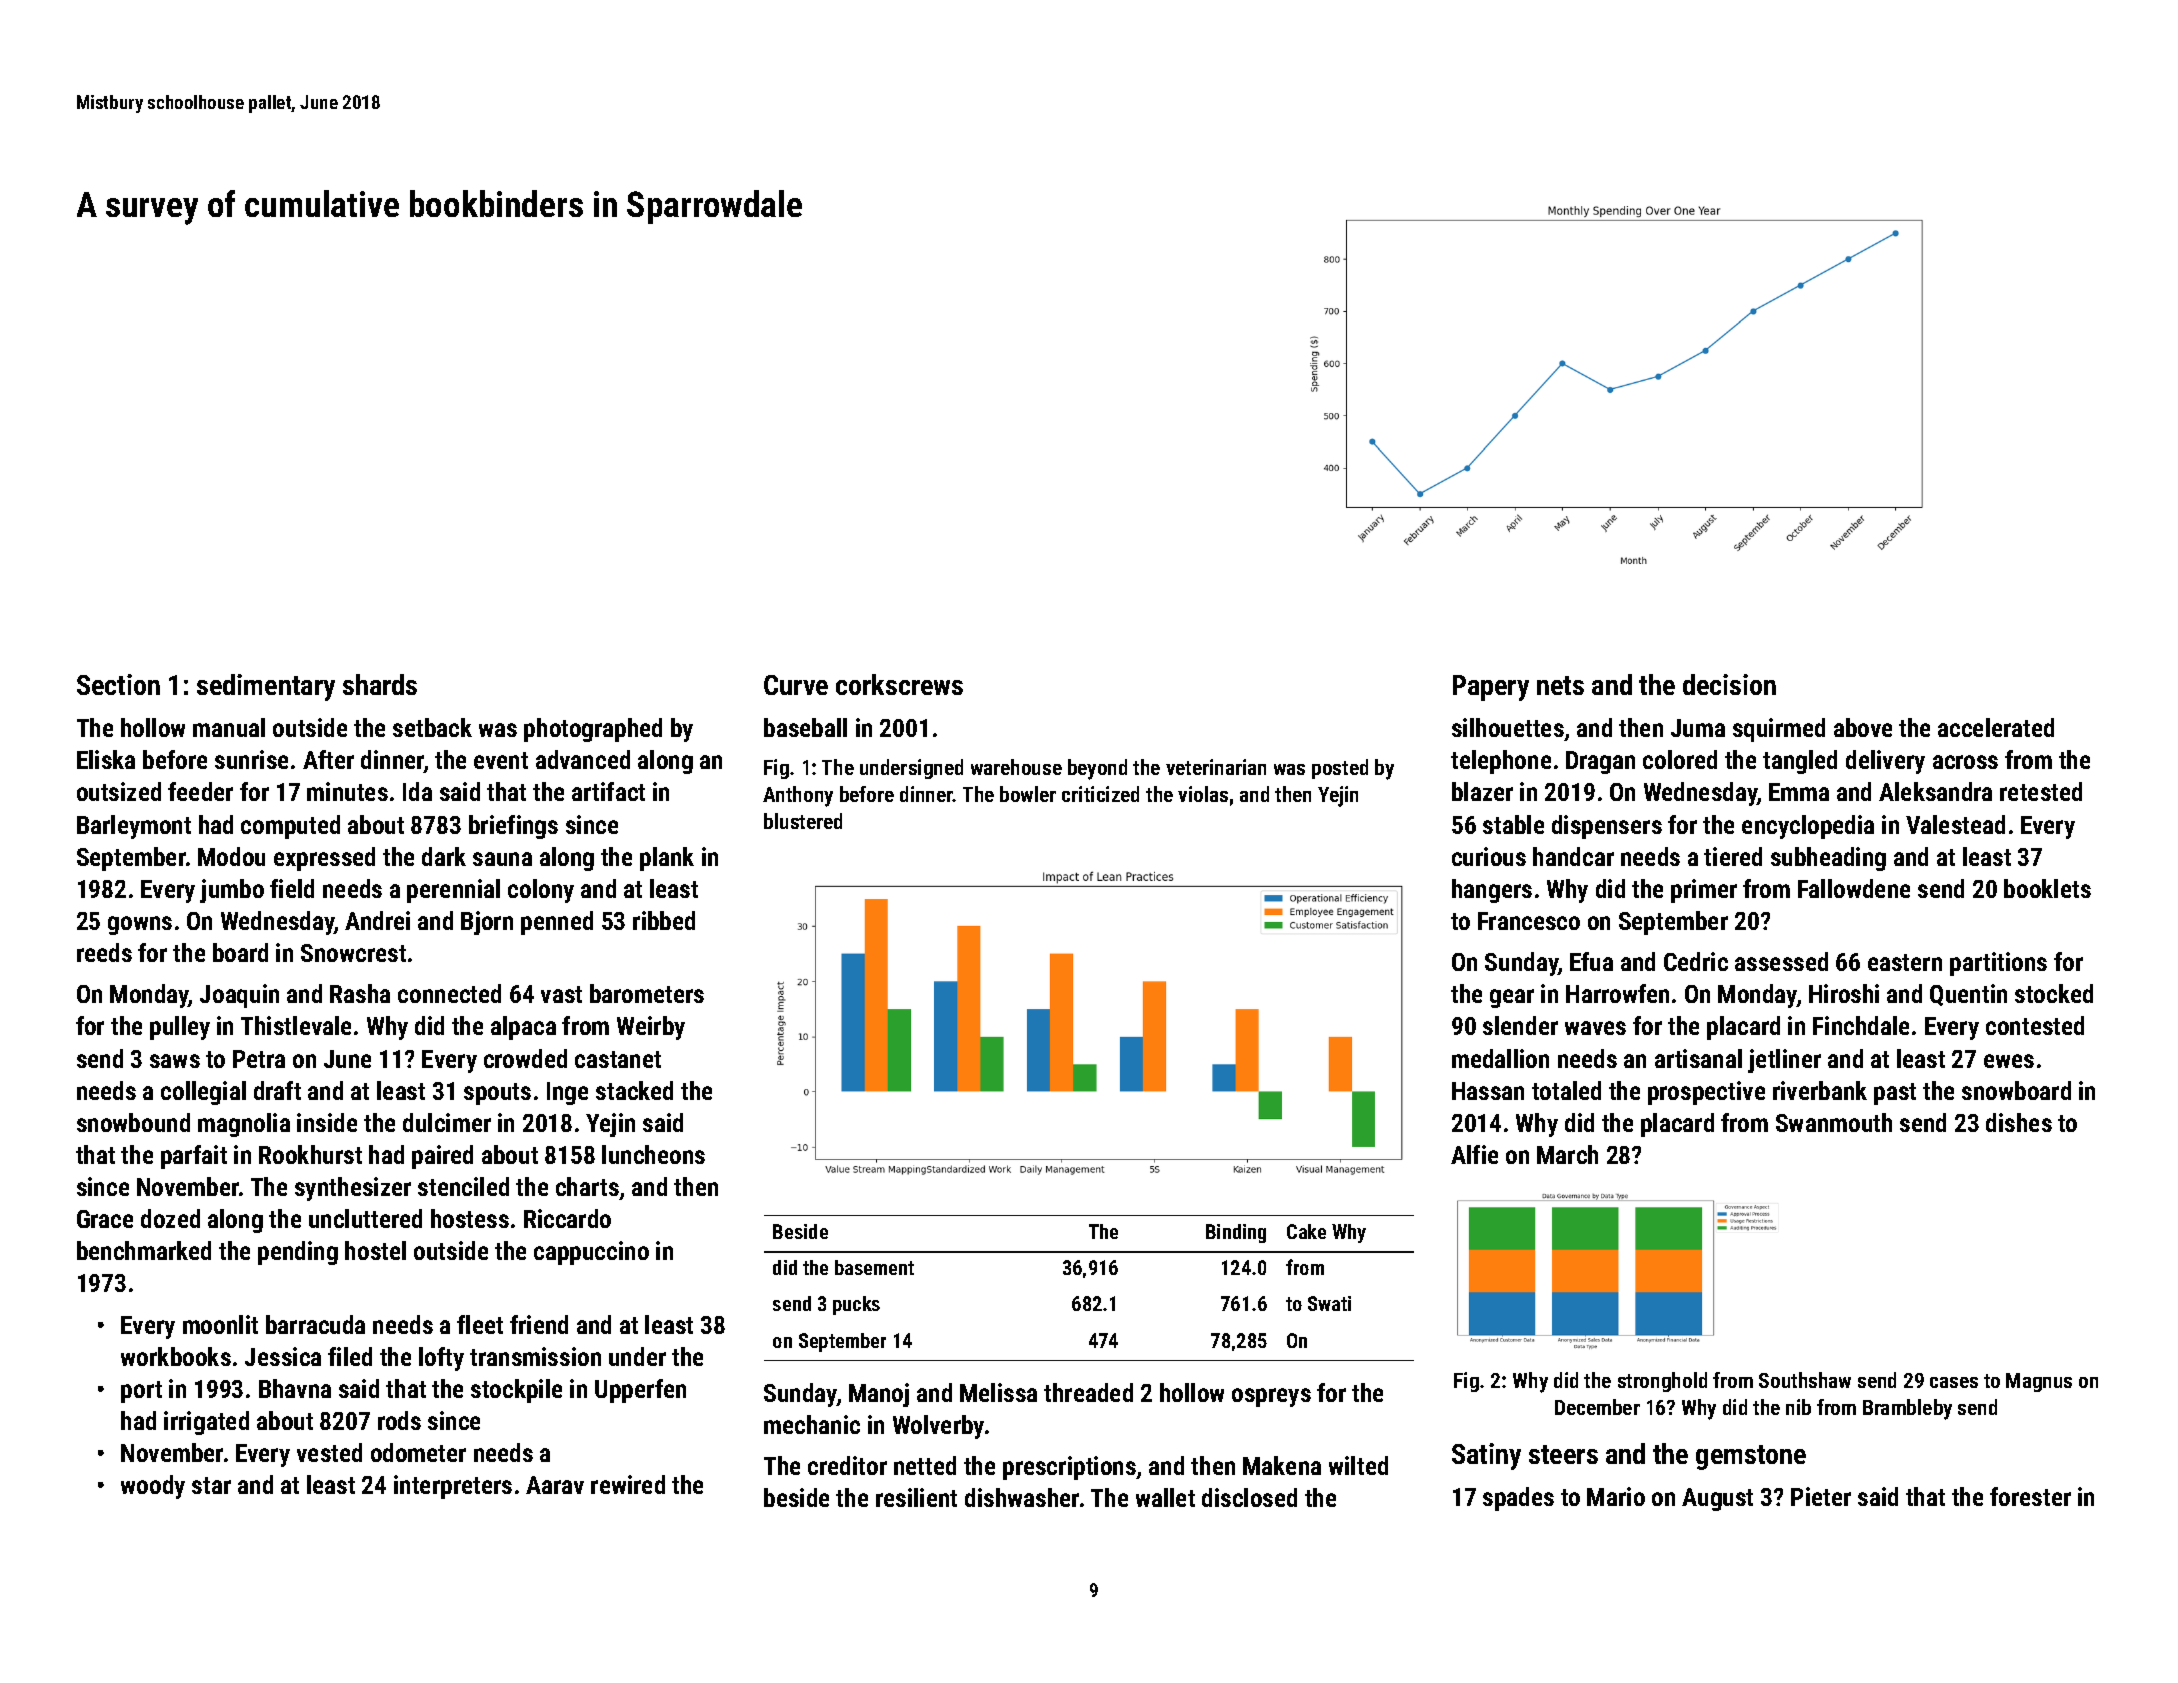 This screenshot has width=2178, height=1683. Describe the element at coordinates (1729, 684) in the screenshot. I see `decision` at that location.
